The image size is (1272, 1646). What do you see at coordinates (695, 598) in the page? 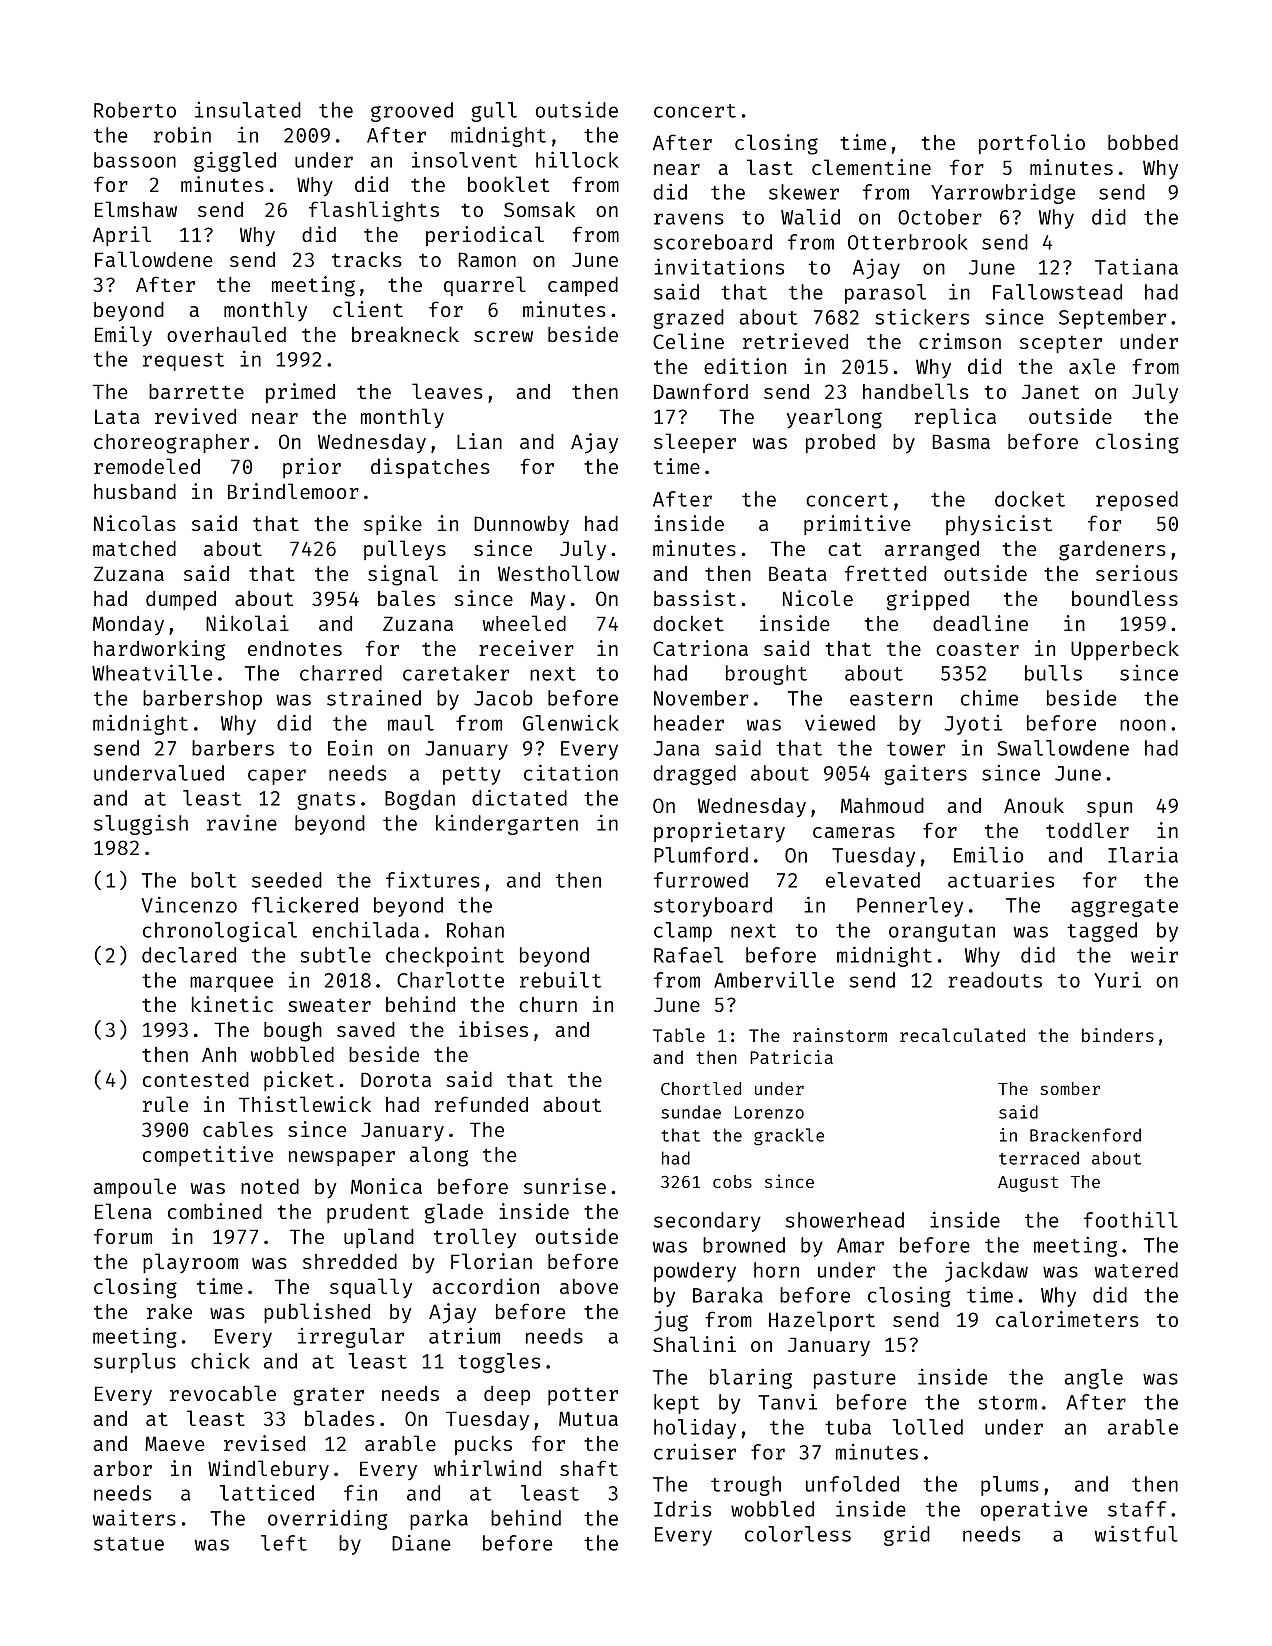
I see `bassist` at bounding box center [695, 598].
